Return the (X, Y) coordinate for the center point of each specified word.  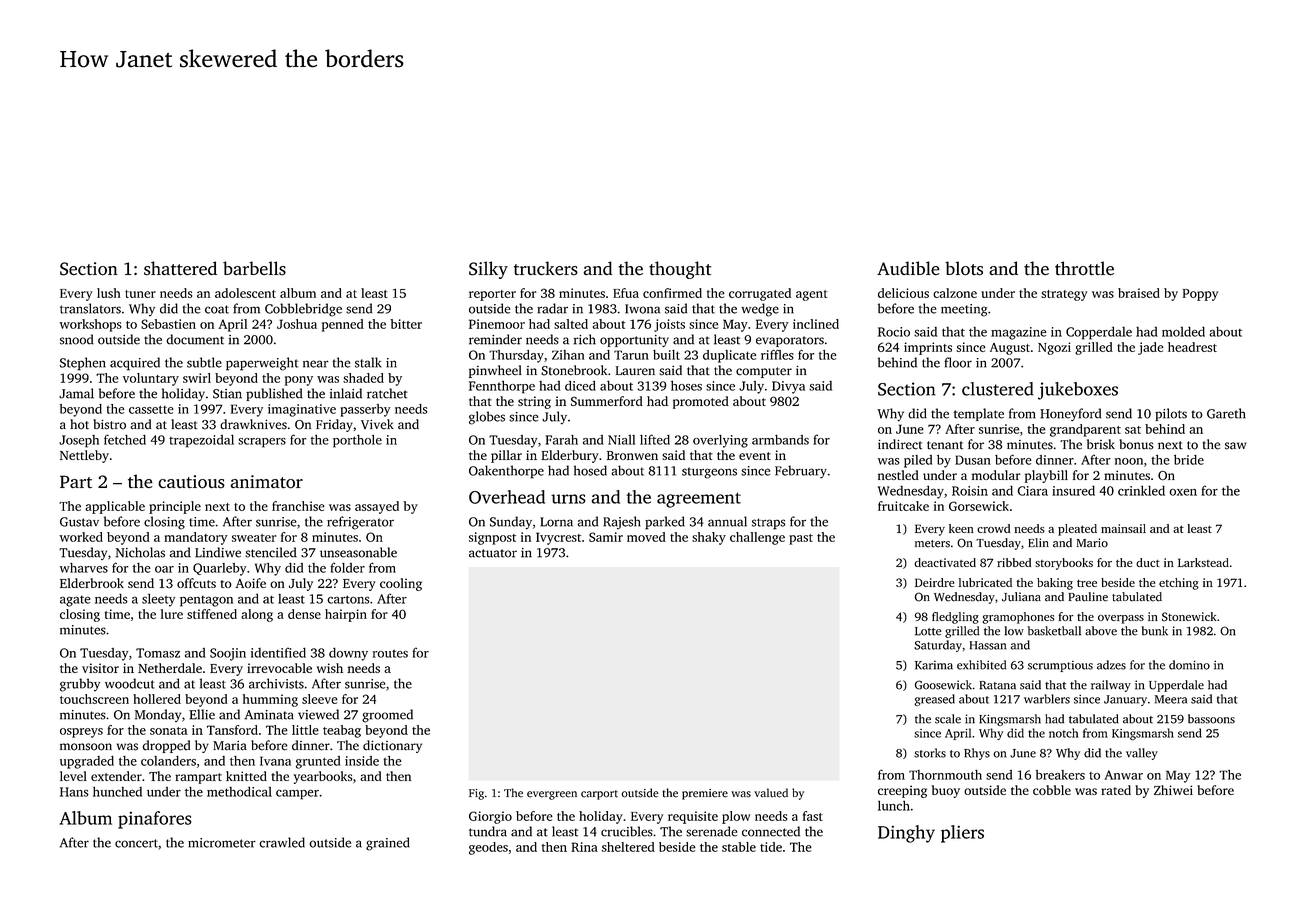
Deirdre (934, 582)
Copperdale (1099, 333)
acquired (135, 364)
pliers (962, 834)
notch (1063, 733)
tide (771, 847)
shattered (180, 268)
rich (584, 339)
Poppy (1200, 295)
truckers (546, 268)
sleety (158, 600)
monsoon (86, 747)
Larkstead (1203, 562)
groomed (387, 716)
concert (136, 843)
